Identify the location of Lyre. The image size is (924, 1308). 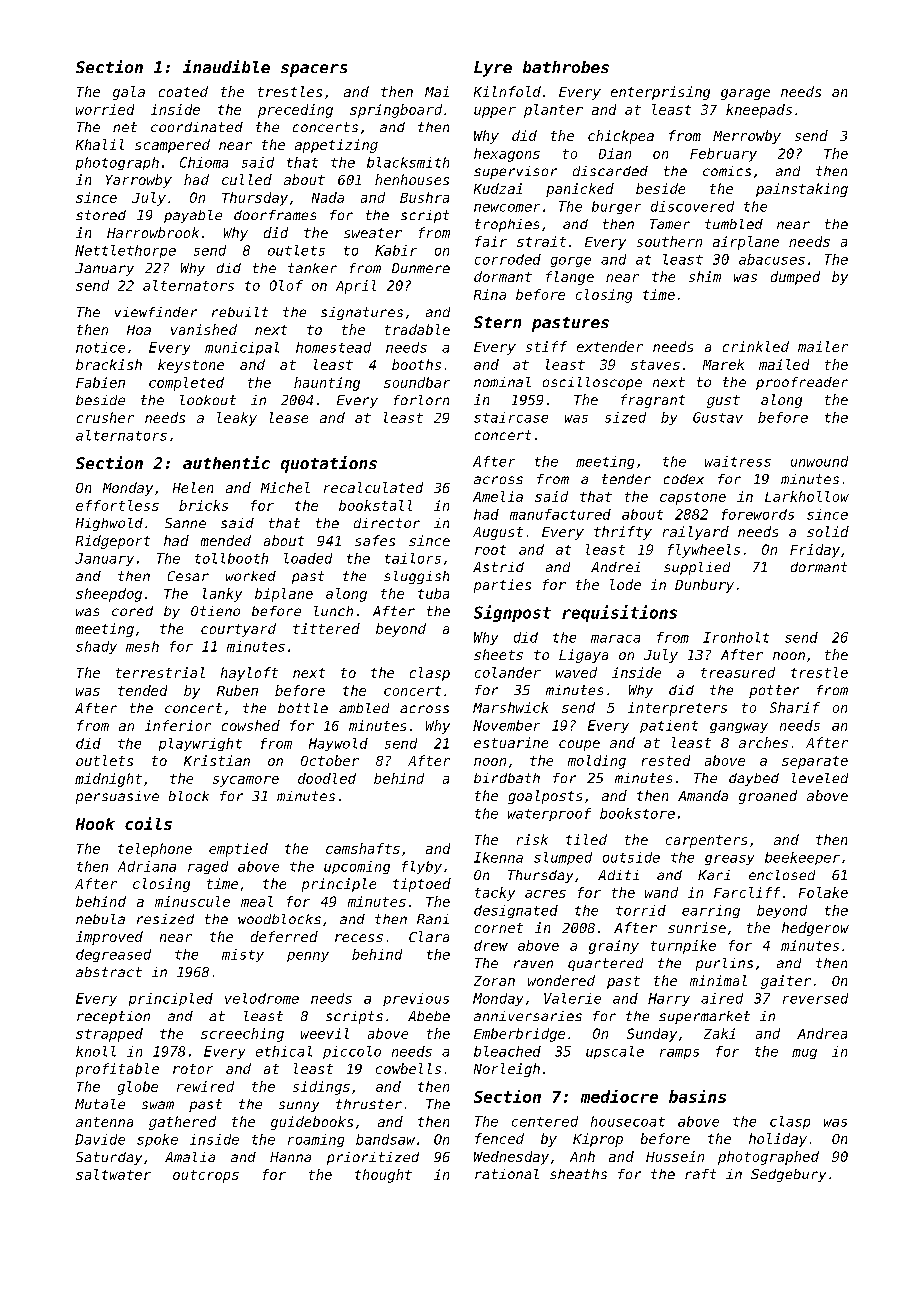
(493, 69).
